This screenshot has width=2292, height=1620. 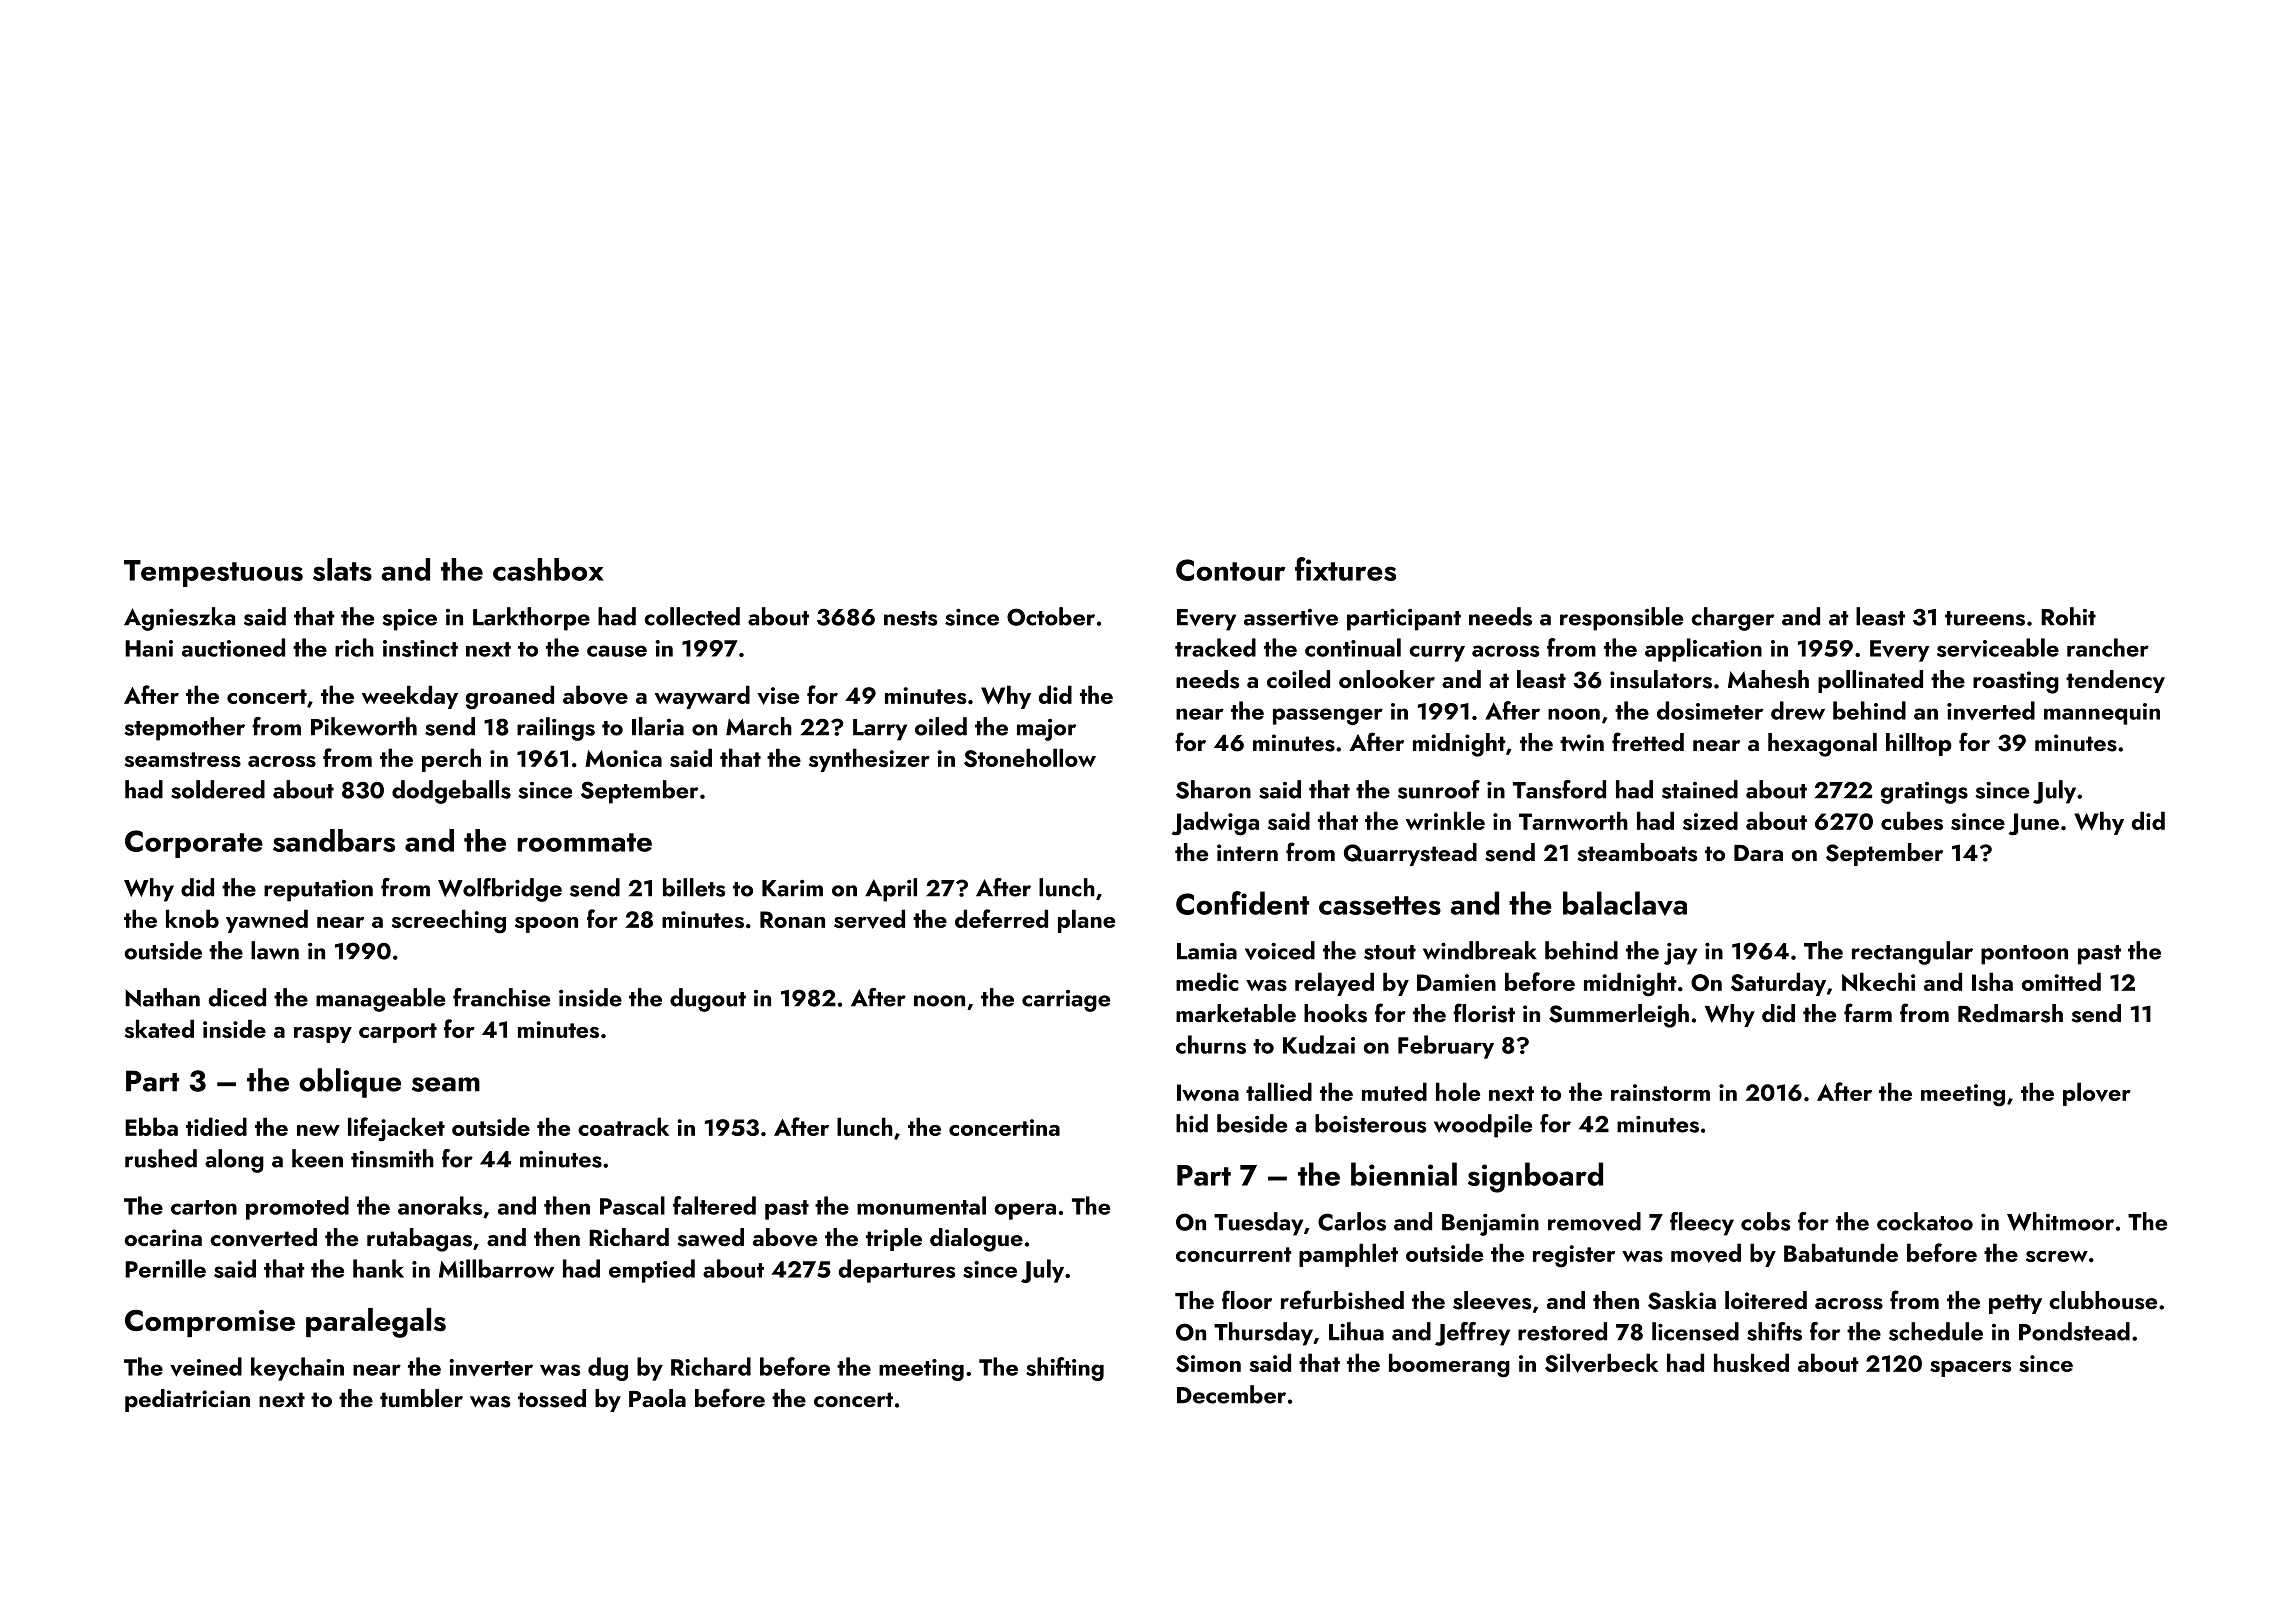 I want to click on pontoon, so click(x=2024, y=955).
